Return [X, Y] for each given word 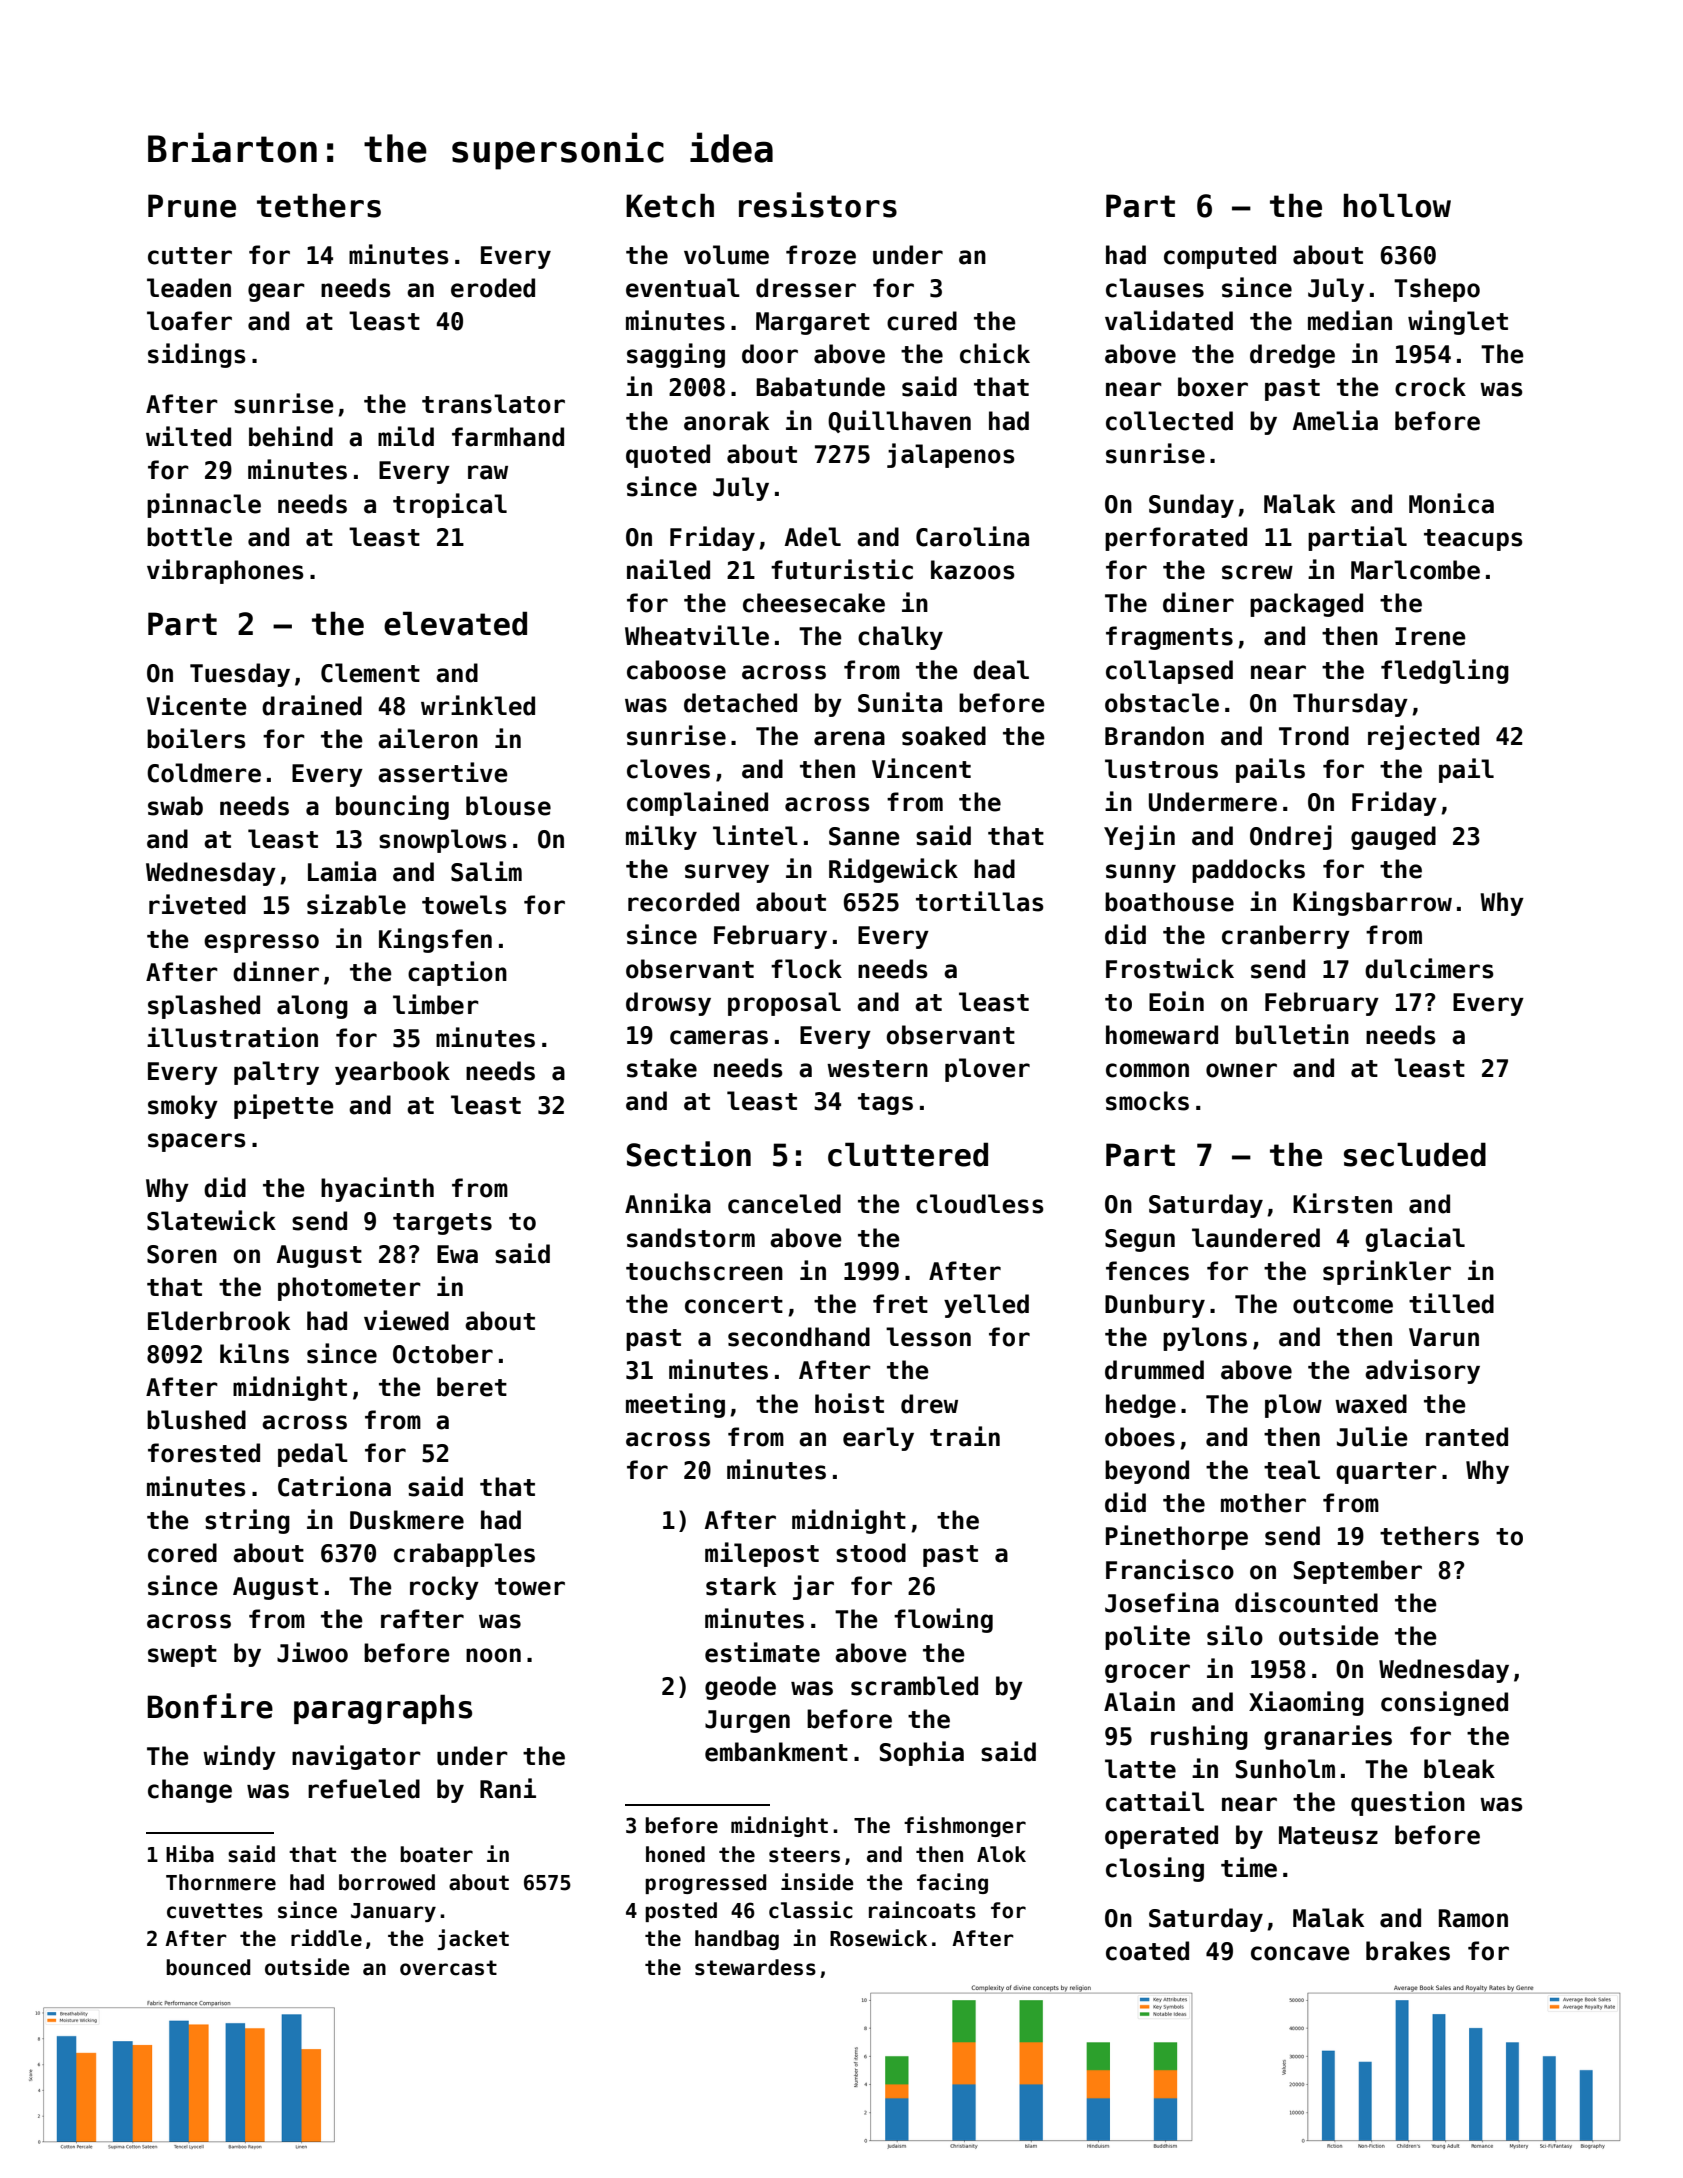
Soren [182, 1254]
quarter [1386, 1473]
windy [239, 1757]
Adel [813, 537]
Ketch [670, 205]
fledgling [1445, 671]
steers [804, 1855]
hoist [849, 1403]
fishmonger [965, 1826]
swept [182, 1656]
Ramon [1473, 1918]
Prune [192, 206]
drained [312, 705]
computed [1220, 257]
